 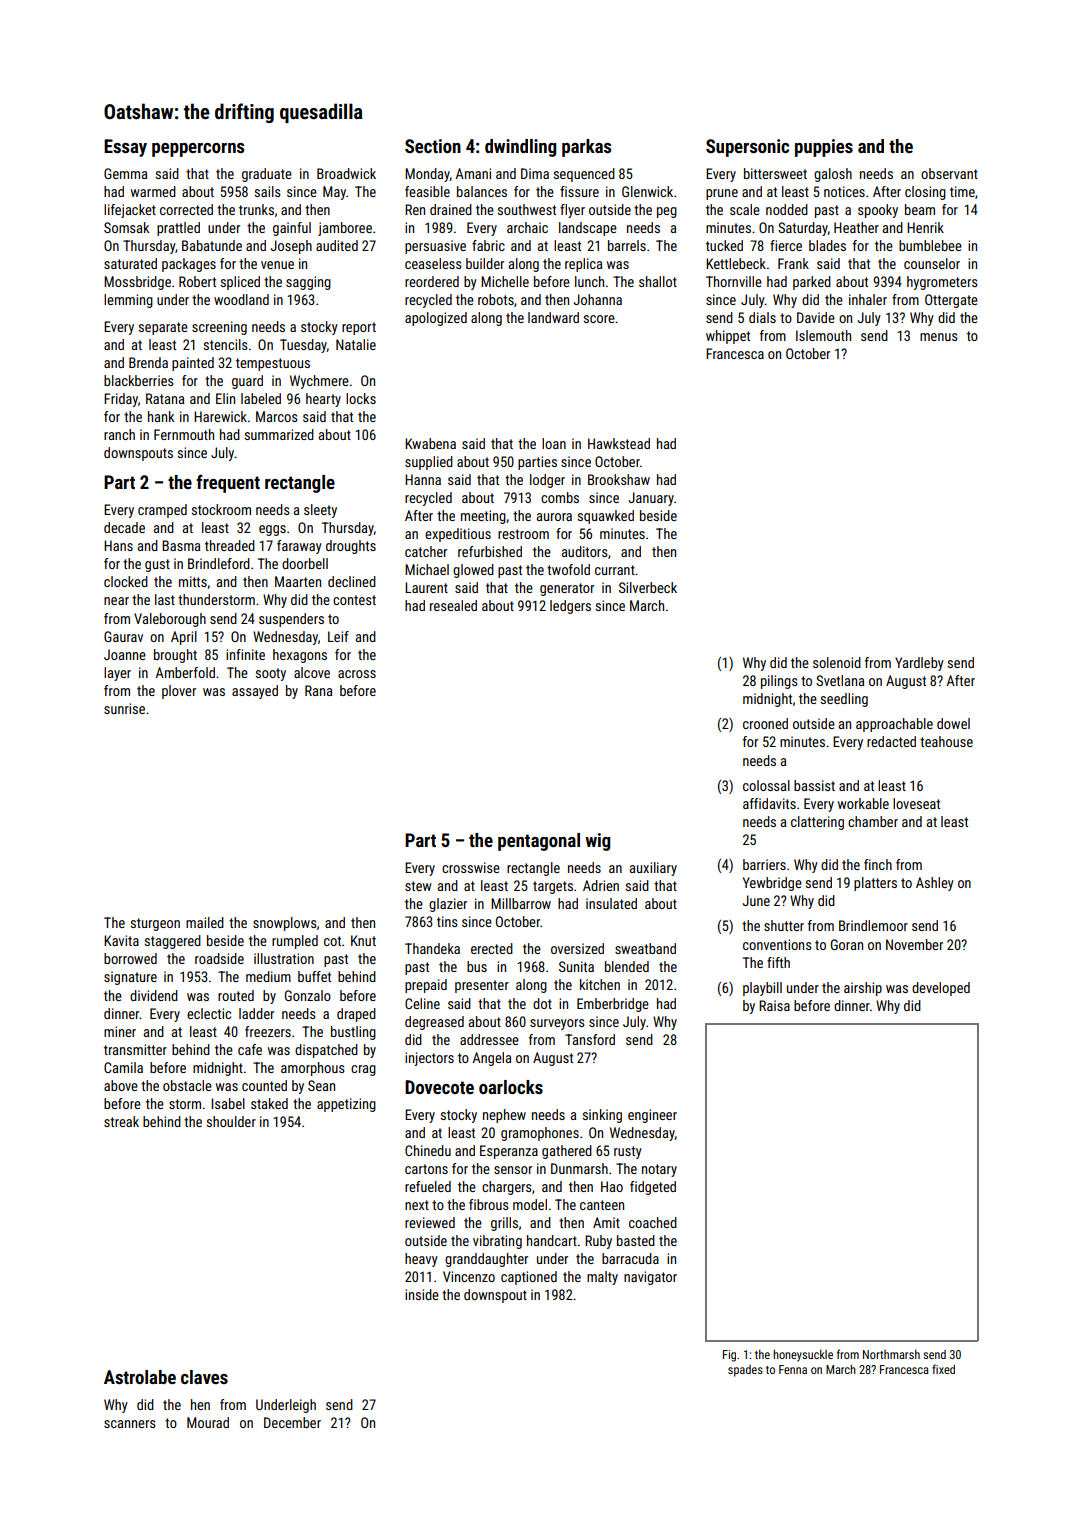 What do you see at coordinates (729, 1356) in the screenshot?
I see `Fig` at bounding box center [729, 1356].
